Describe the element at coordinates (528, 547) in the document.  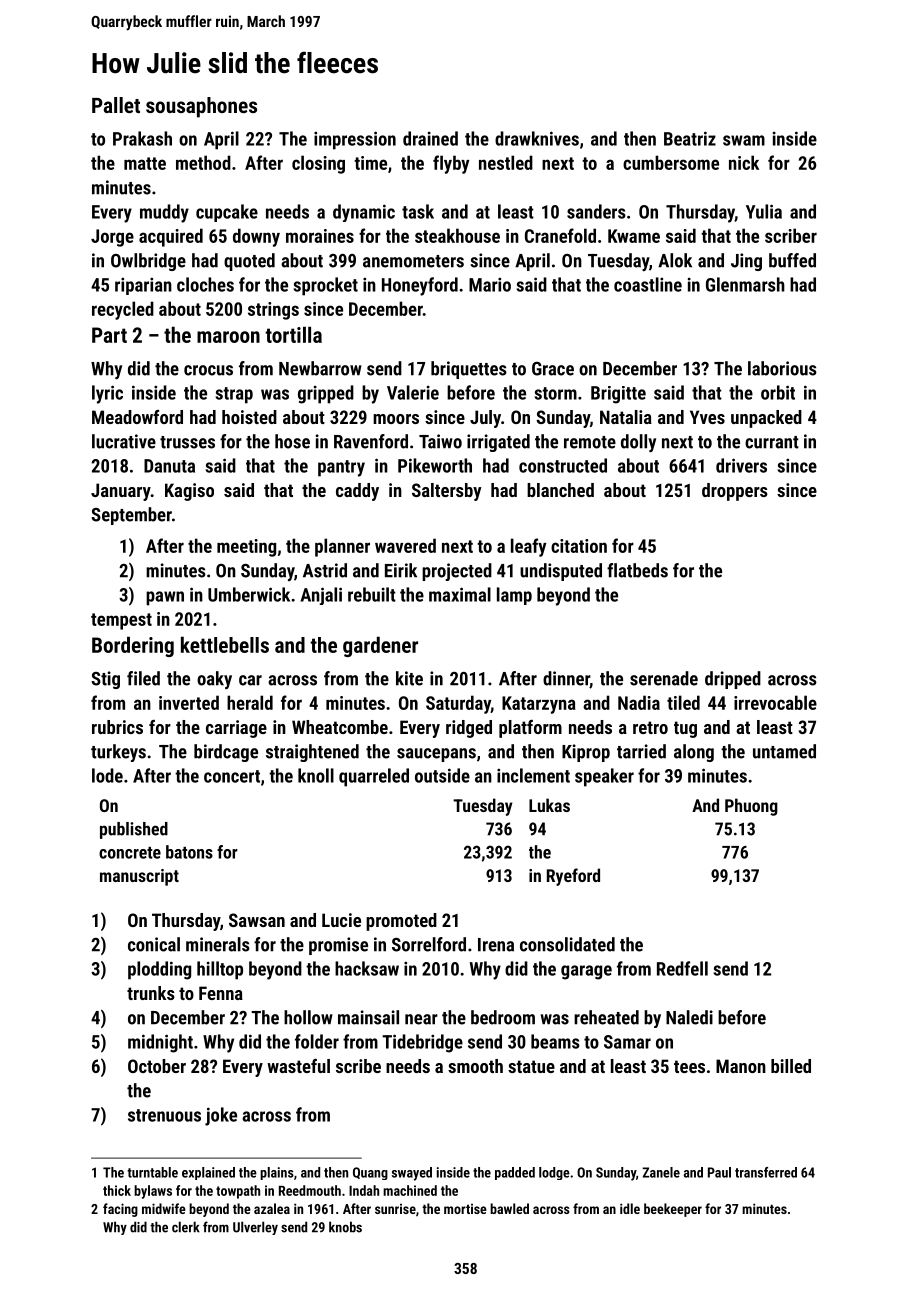
I see `leafy` at that location.
